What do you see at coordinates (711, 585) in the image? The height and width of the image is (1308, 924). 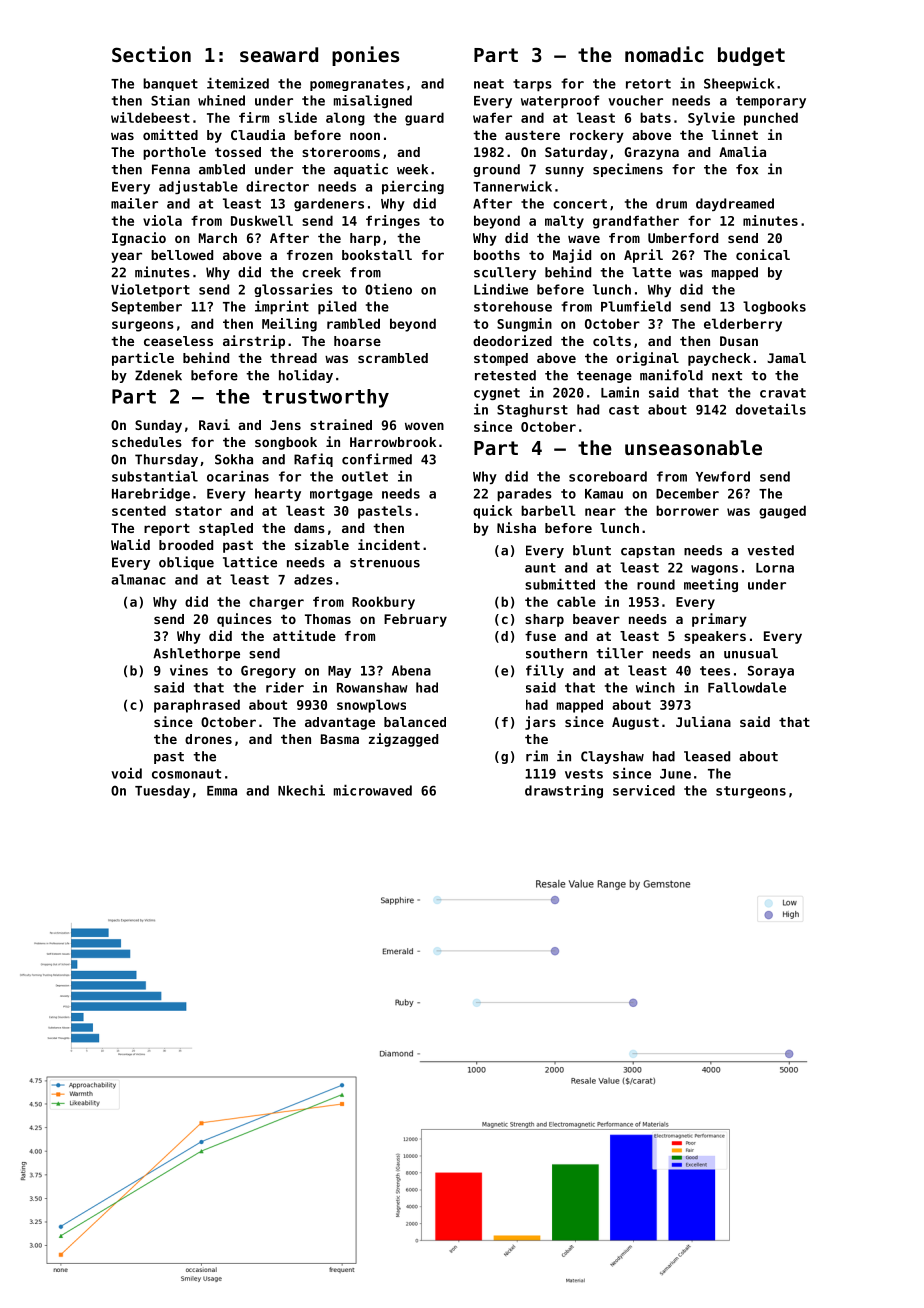 I see `meeting` at bounding box center [711, 585].
